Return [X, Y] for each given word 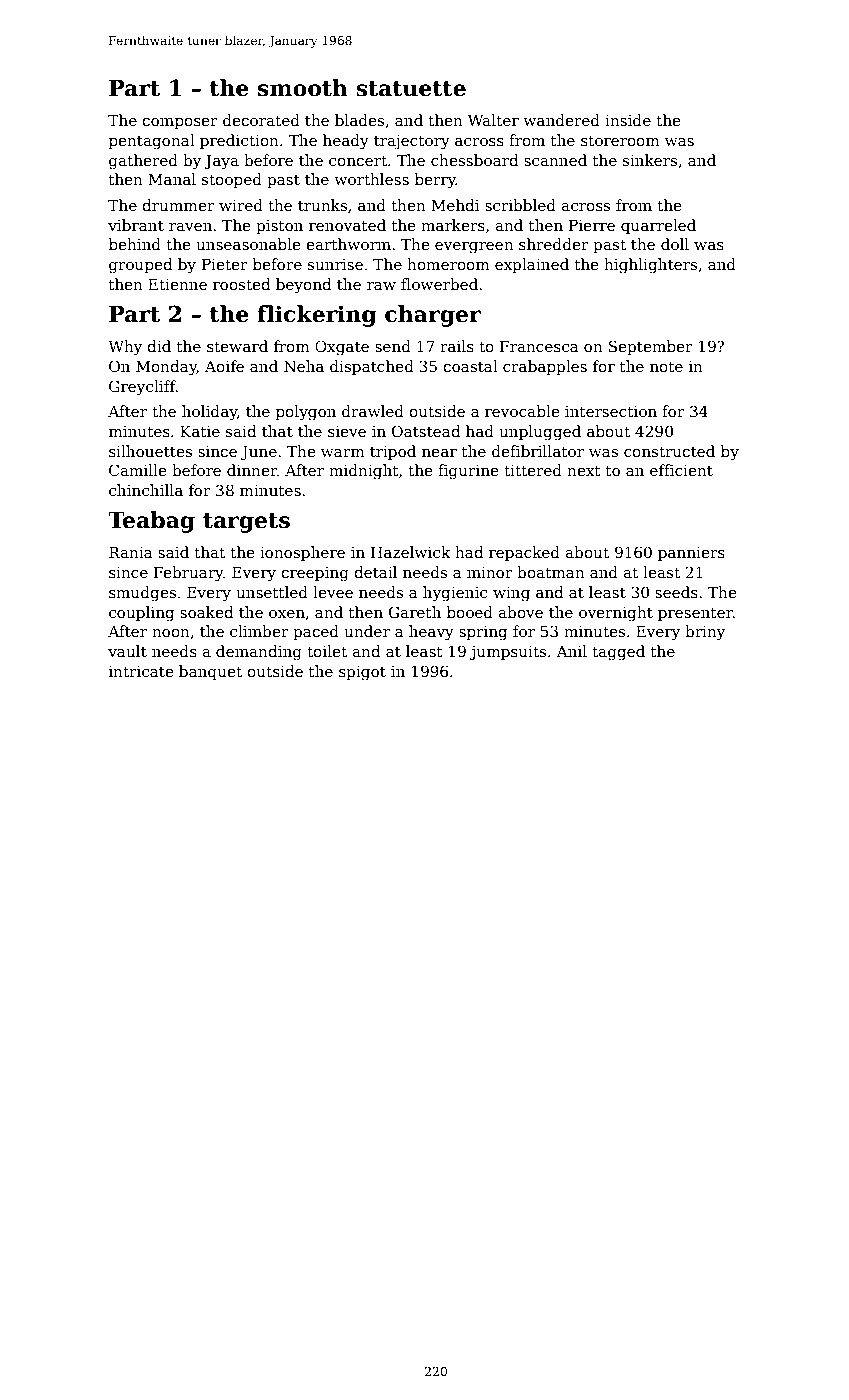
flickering [317, 316]
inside [628, 120]
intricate [141, 671]
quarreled [658, 226]
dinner [252, 470]
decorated [261, 120]
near [439, 453]
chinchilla [146, 490]
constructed [669, 451]
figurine [468, 472]
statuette [411, 89]
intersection [611, 411]
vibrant [136, 225]
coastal [470, 366]
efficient [681, 470]
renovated [347, 225]
